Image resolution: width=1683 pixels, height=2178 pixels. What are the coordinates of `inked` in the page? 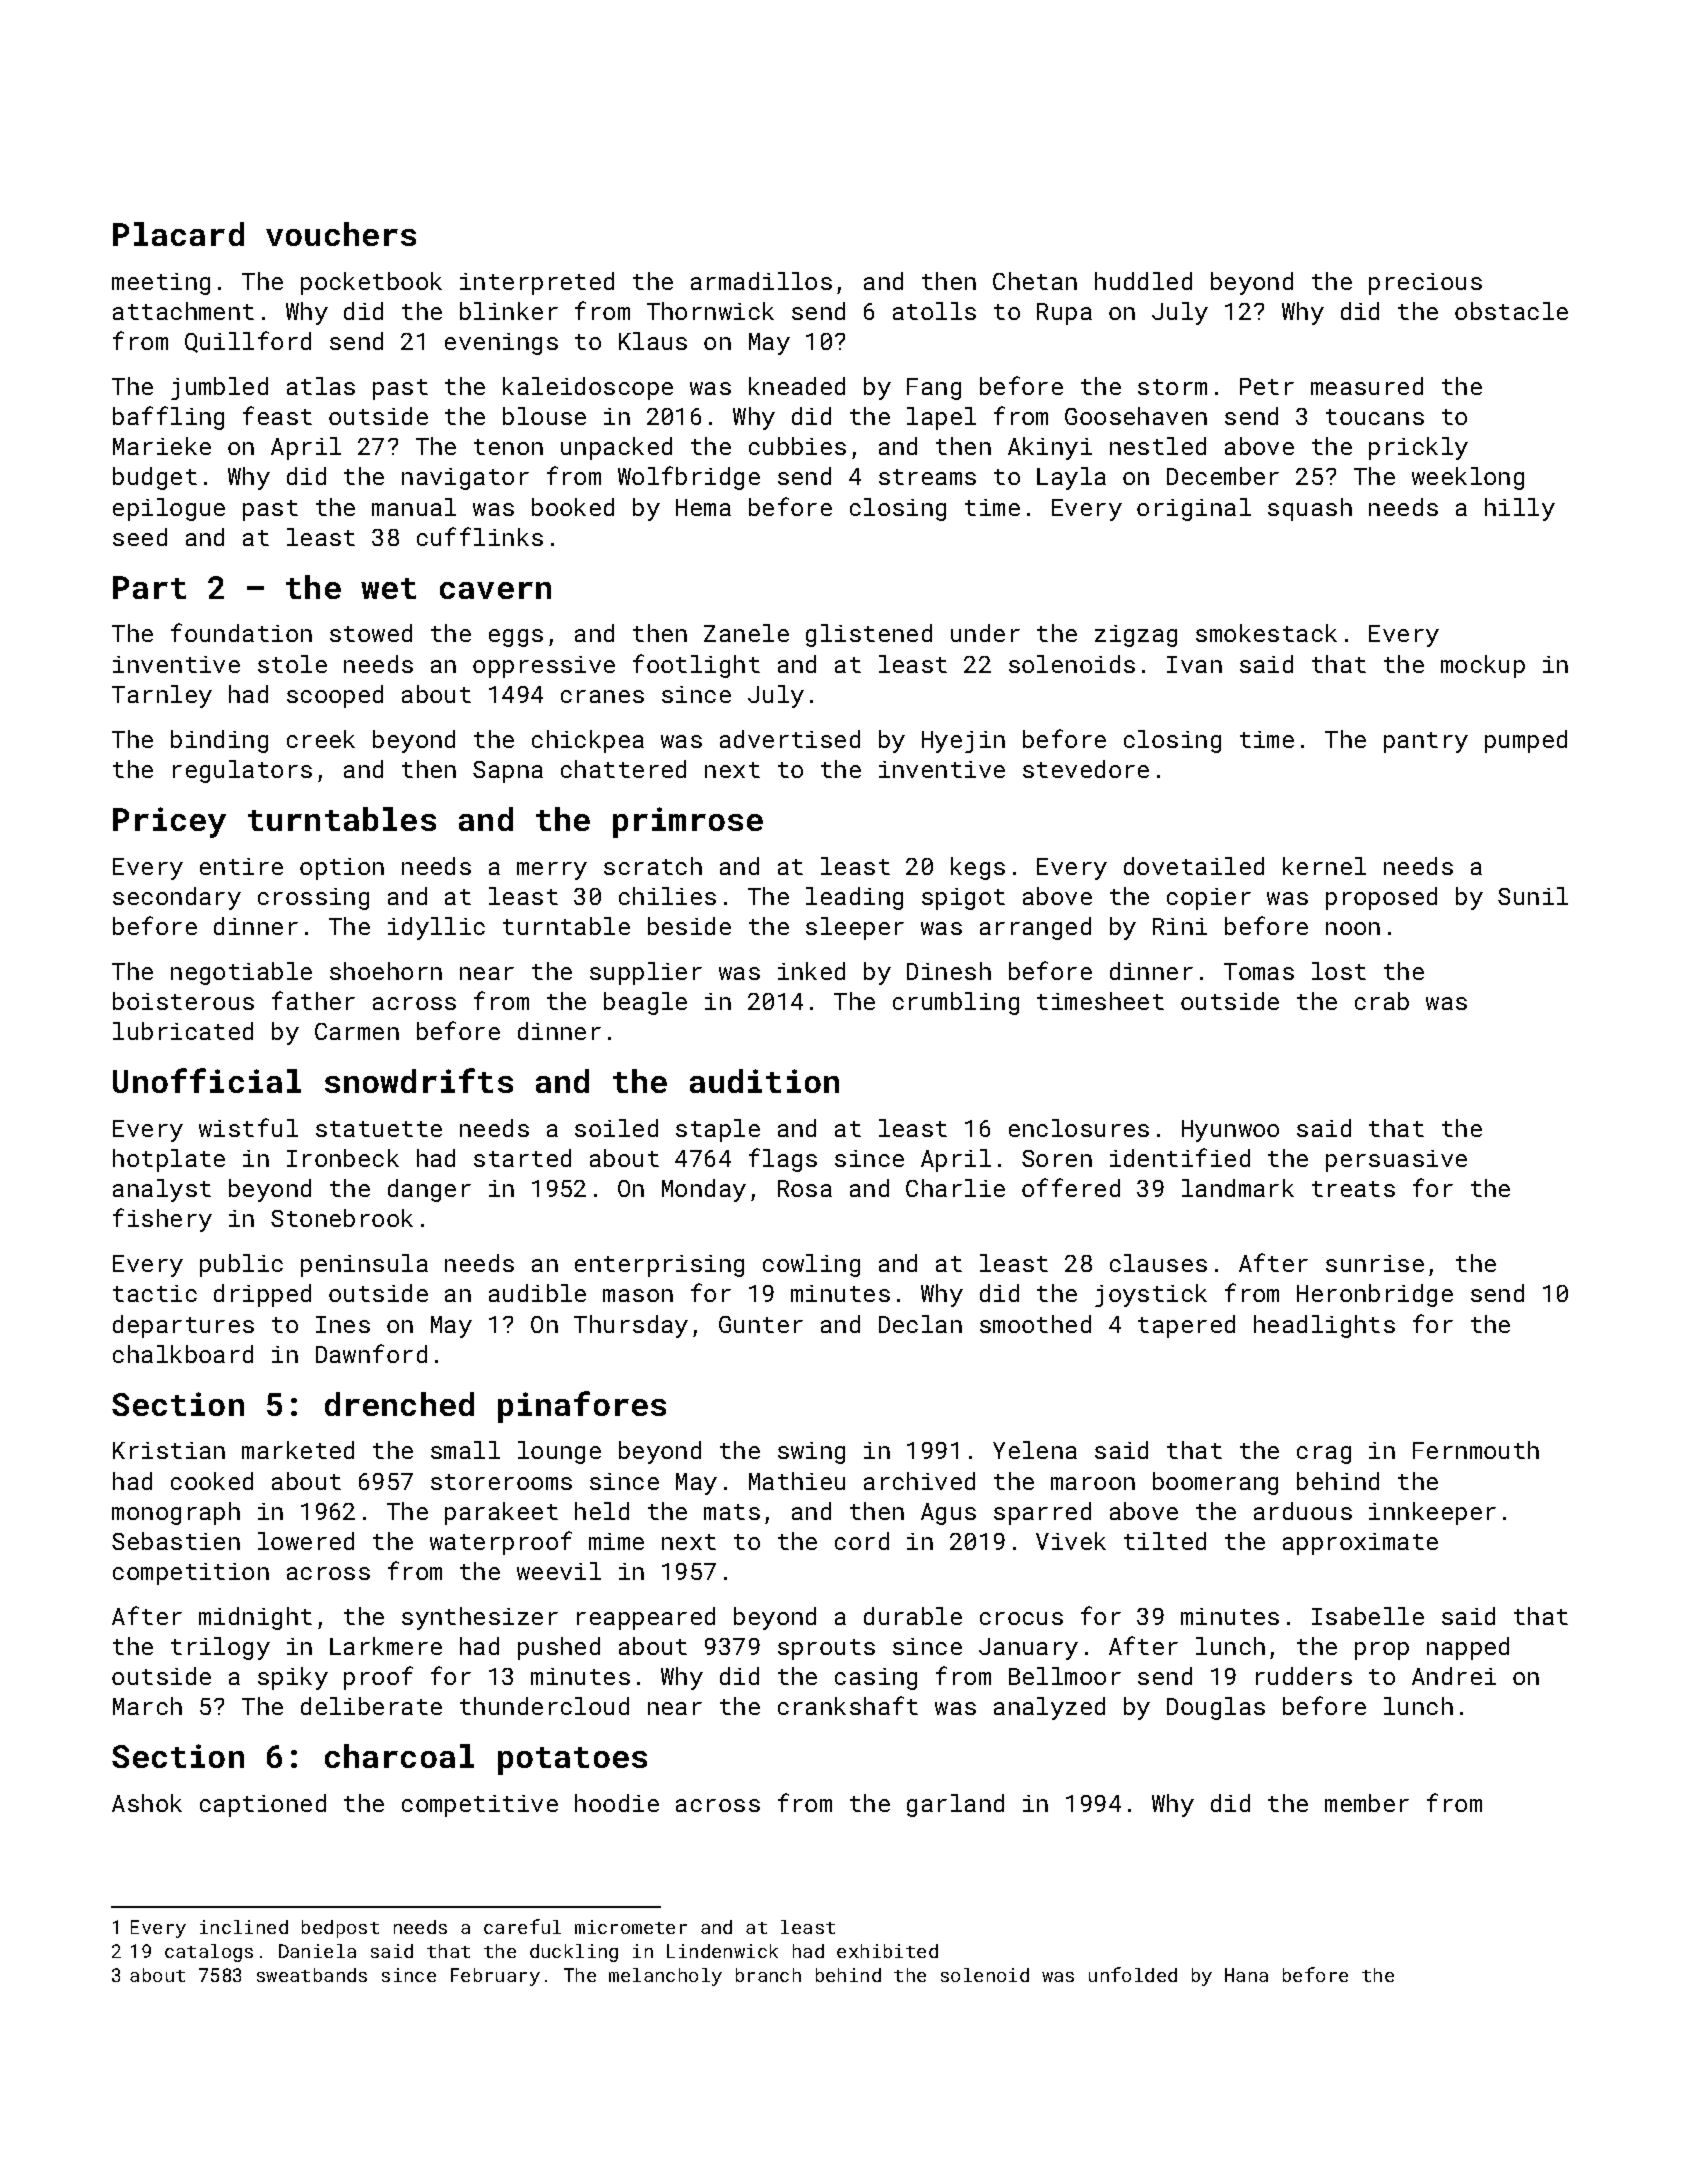 It's located at (811, 971).
